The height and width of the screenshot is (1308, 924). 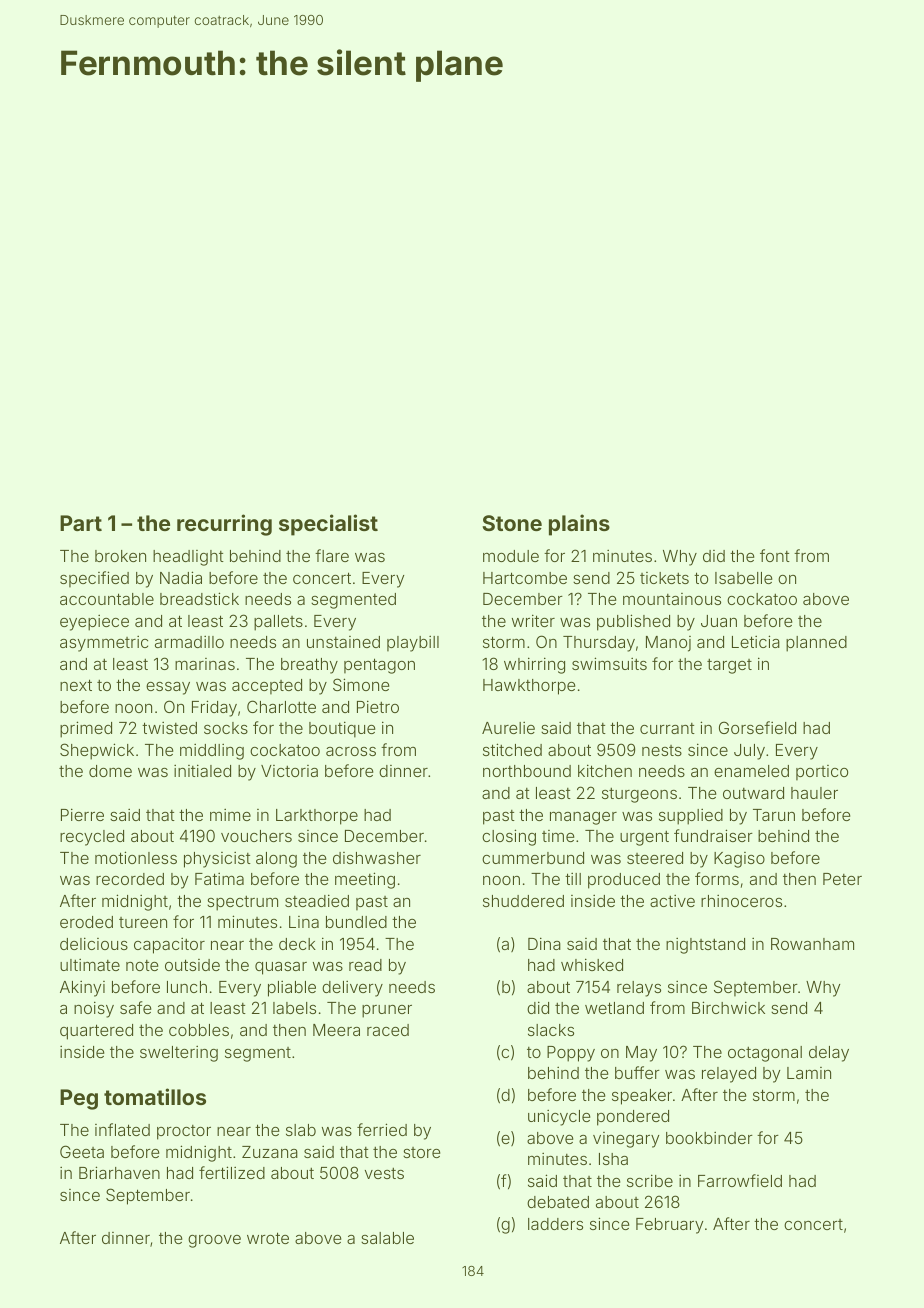 I want to click on lunch, so click(x=187, y=987).
